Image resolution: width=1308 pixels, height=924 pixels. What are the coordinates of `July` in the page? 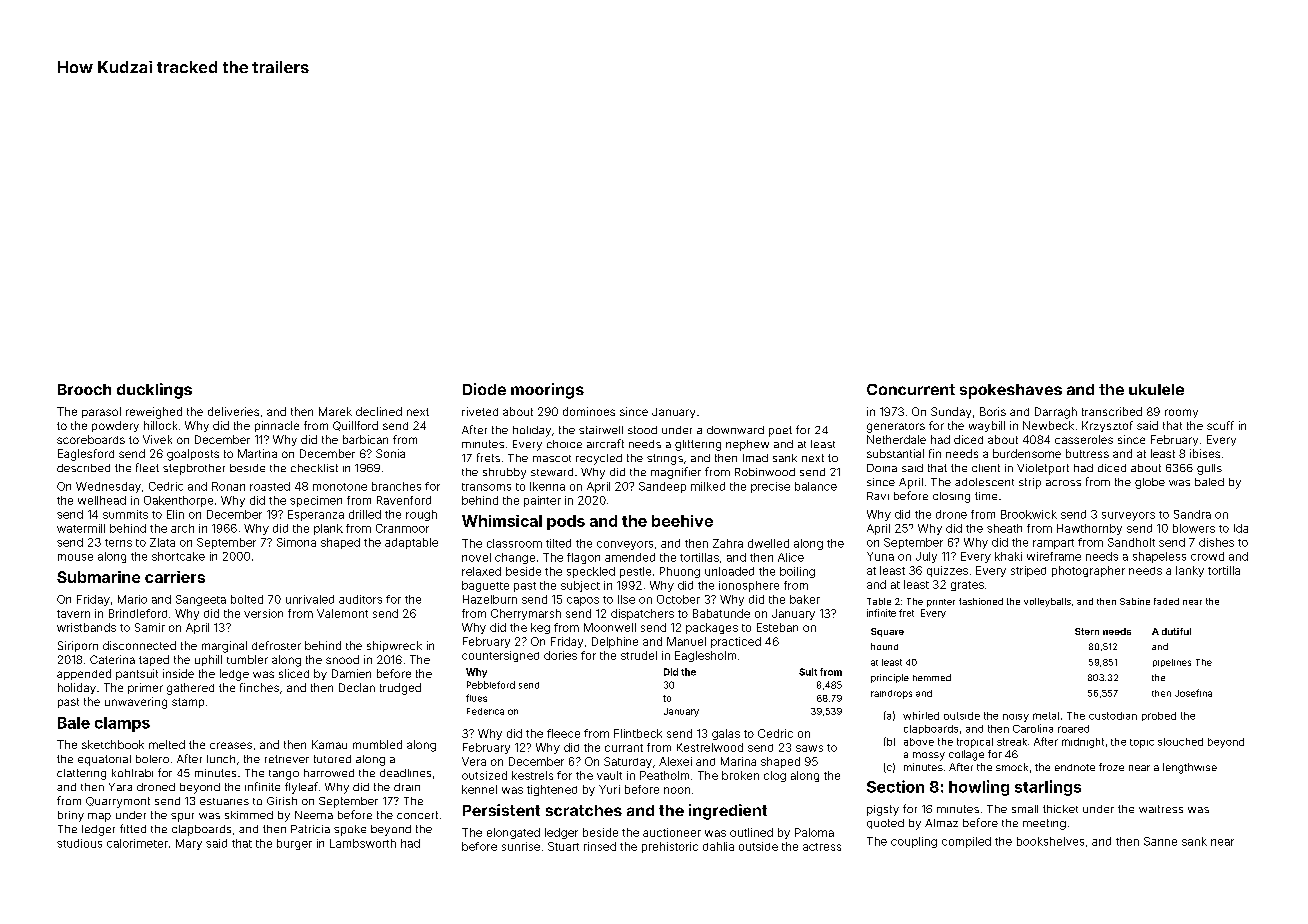 It's located at (926, 557).
